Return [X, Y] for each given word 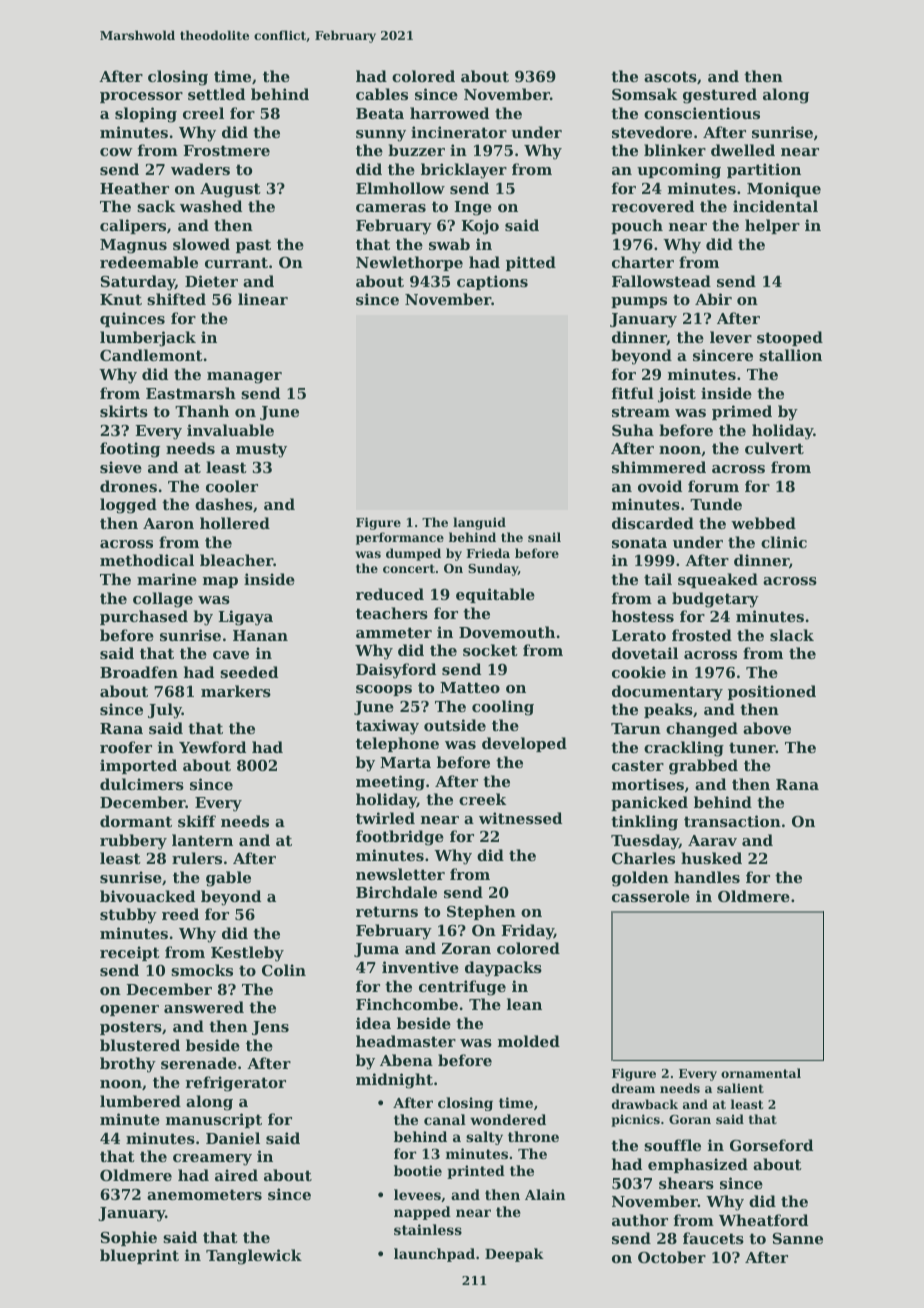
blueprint [139, 1256]
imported [138, 766]
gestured [720, 96]
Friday [527, 932]
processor [141, 97]
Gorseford [771, 1145]
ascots [670, 76]
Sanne [798, 1238]
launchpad [434, 1255]
